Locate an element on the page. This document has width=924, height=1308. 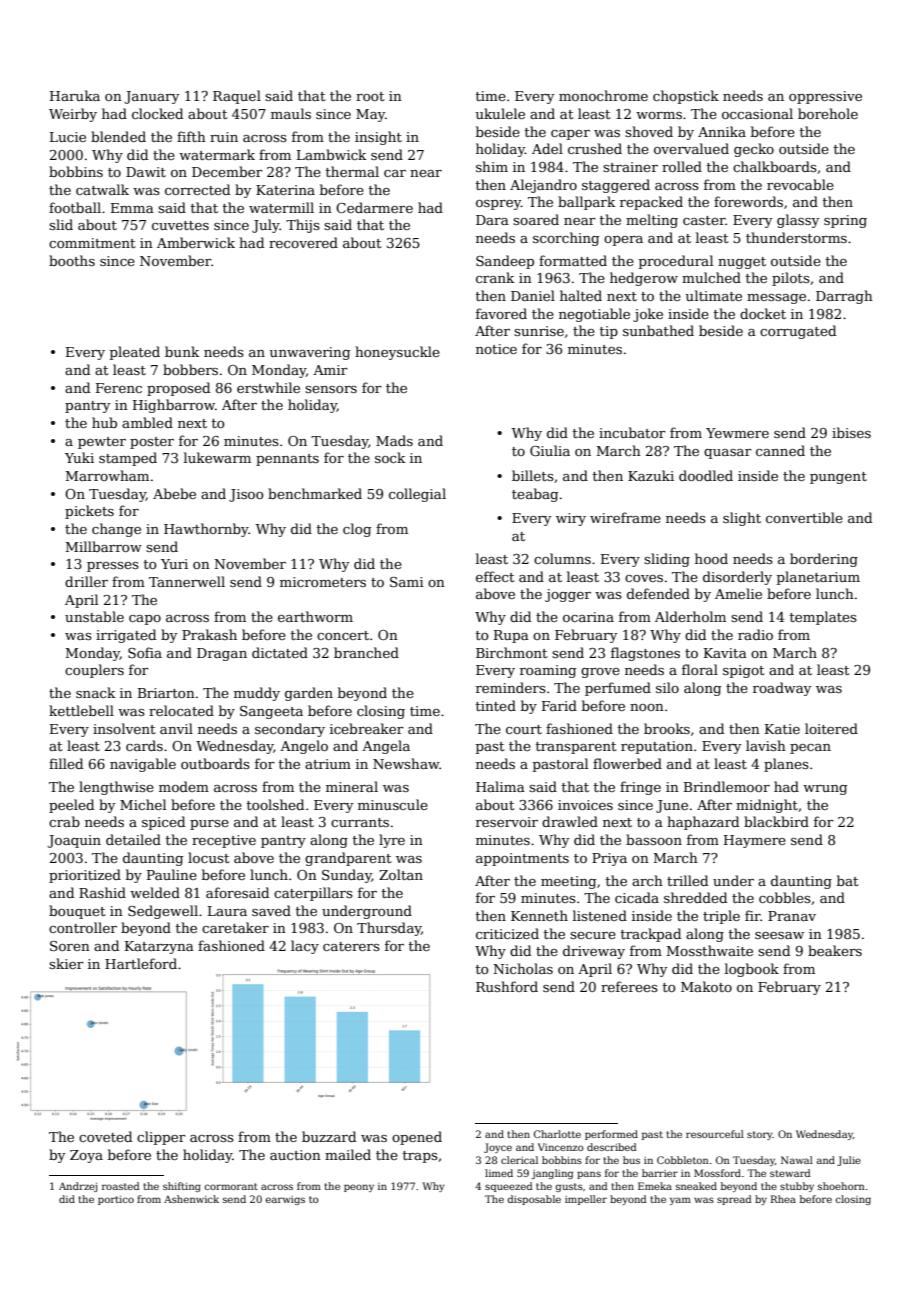
resourceful is located at coordinates (715, 1134).
